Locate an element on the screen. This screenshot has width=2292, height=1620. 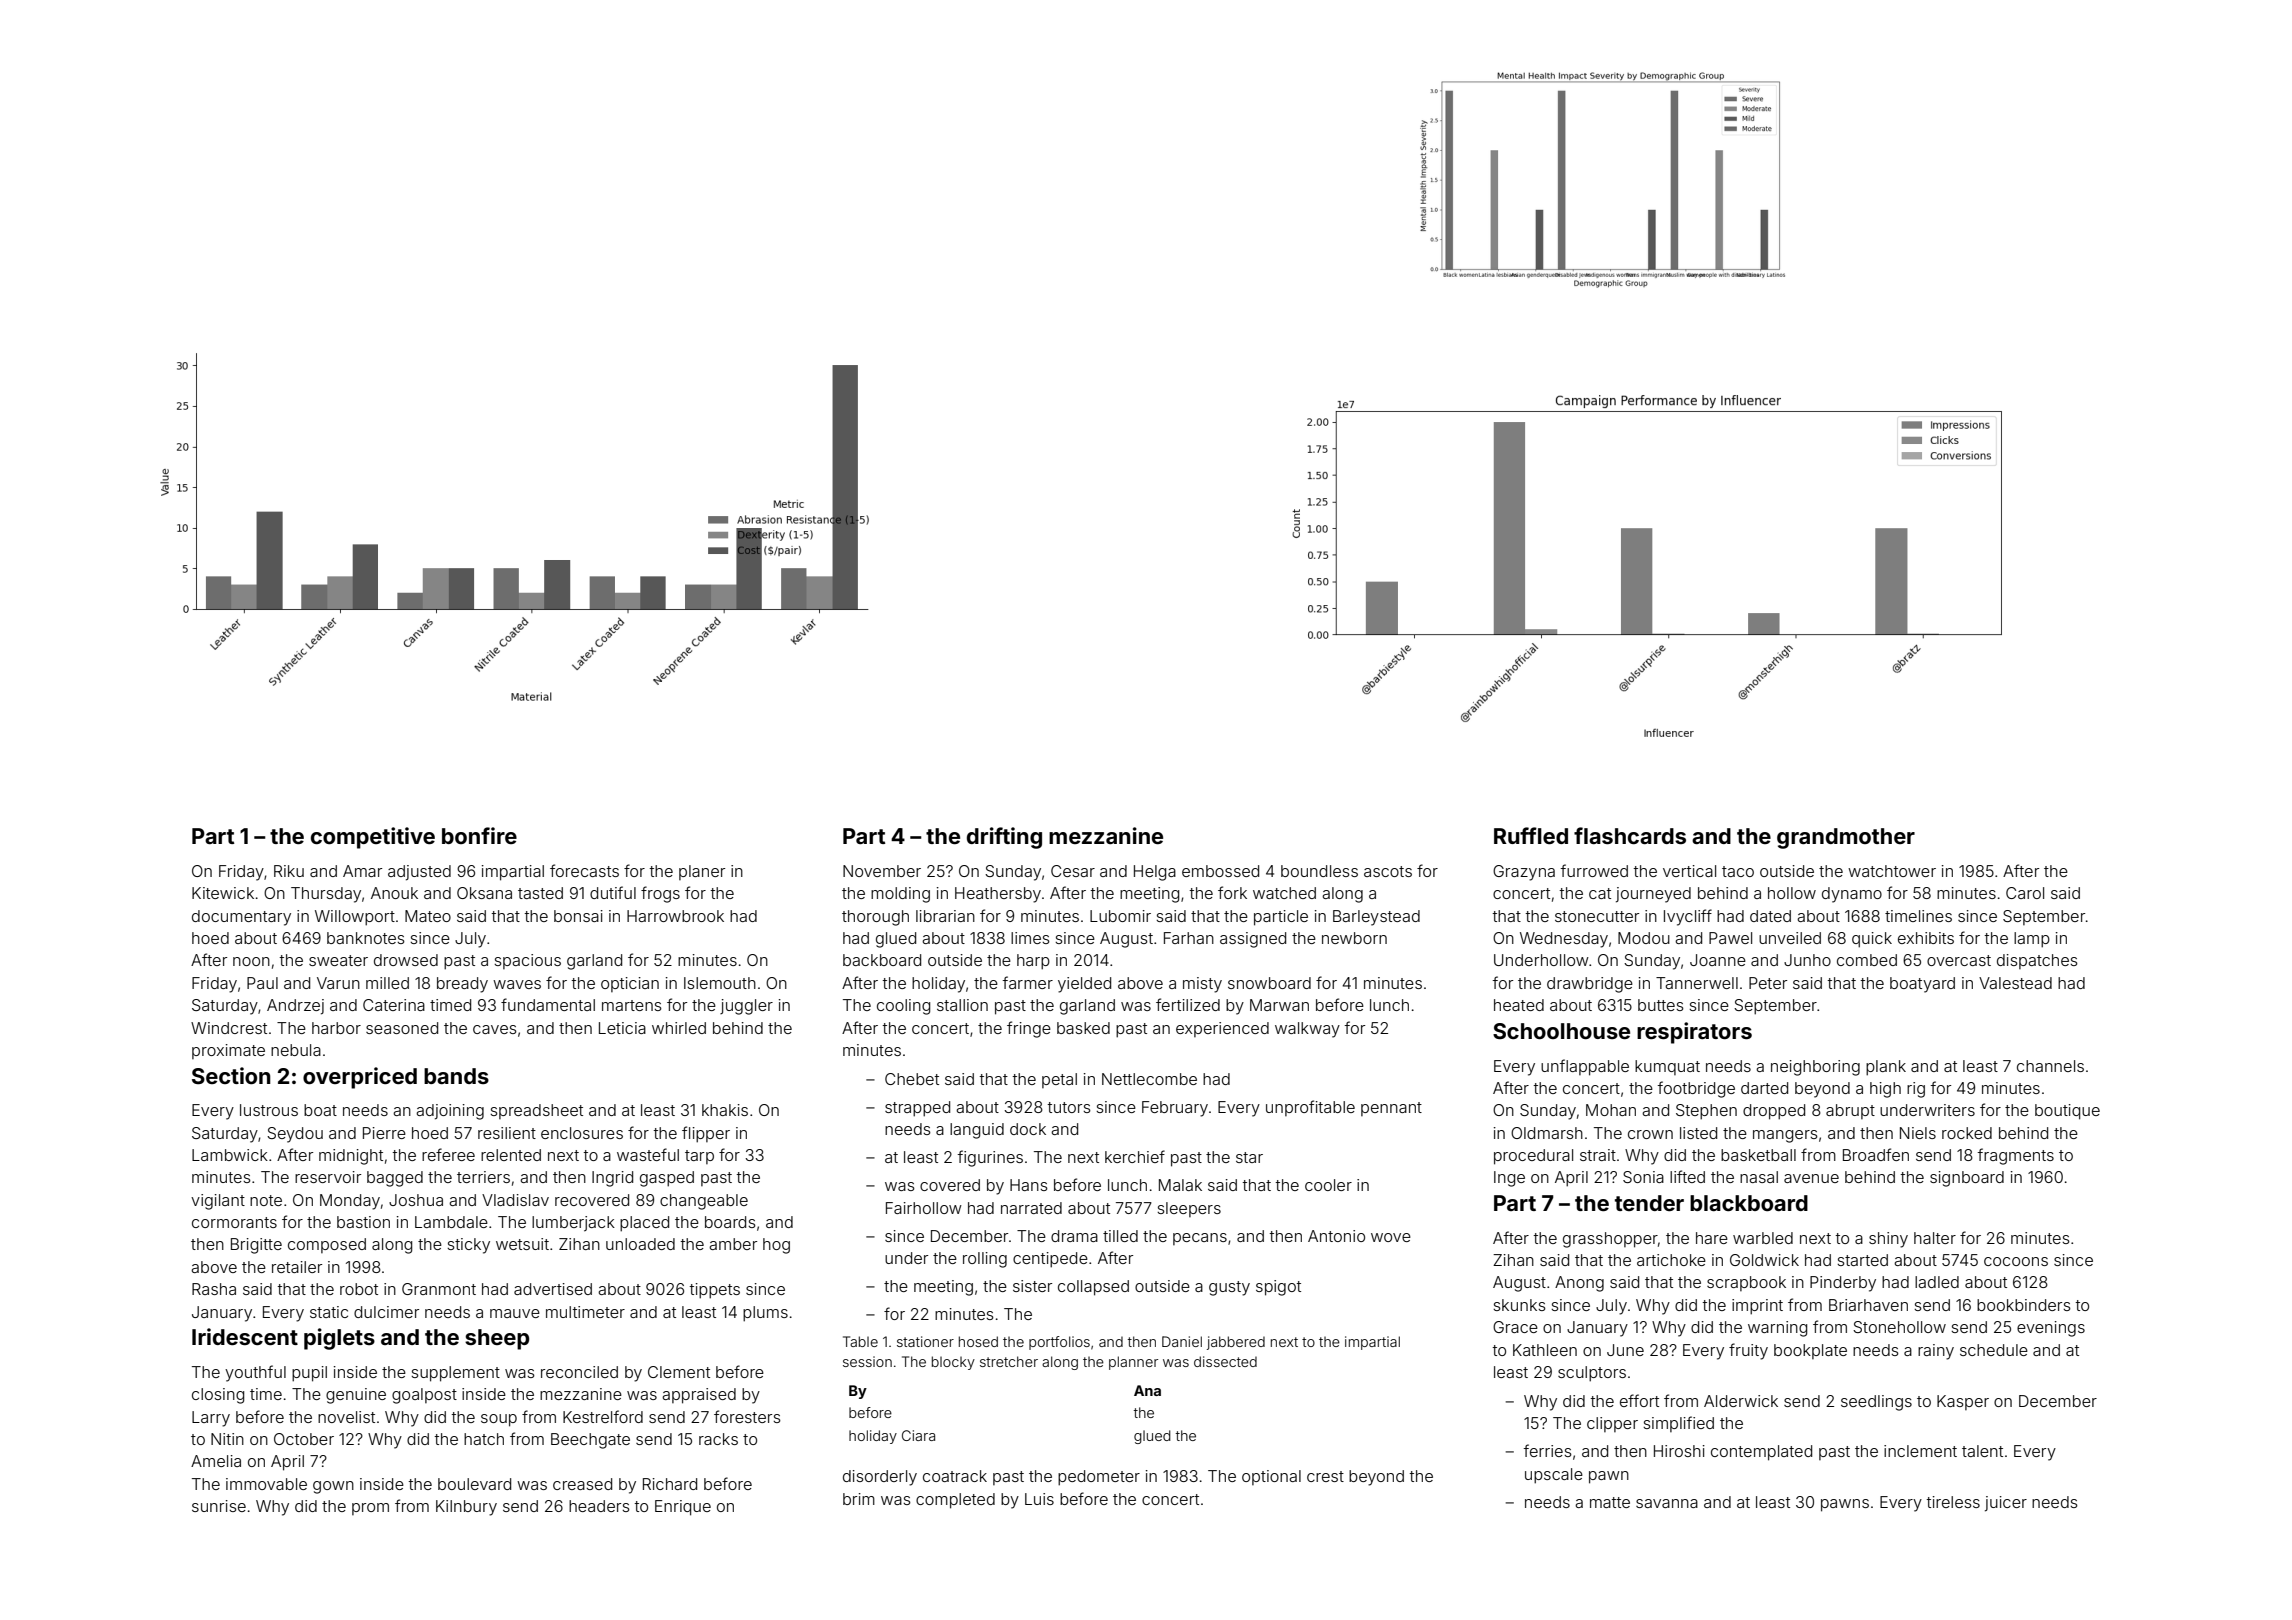
harp is located at coordinates (1033, 962).
